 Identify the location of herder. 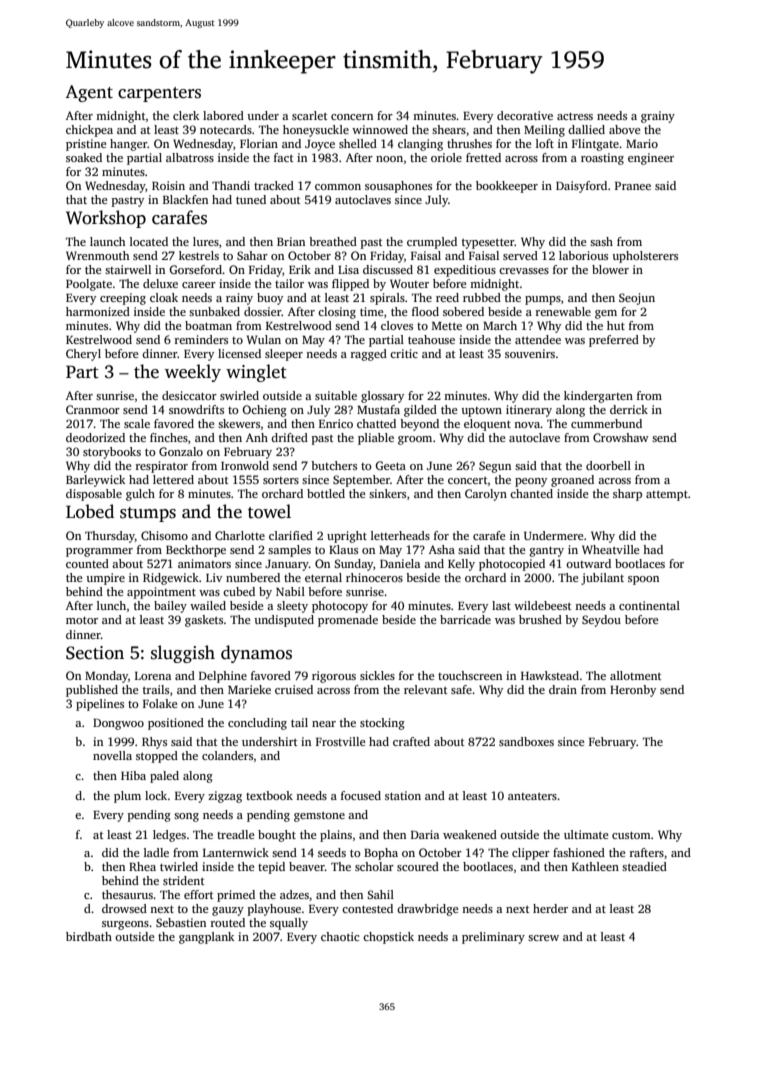
(550, 908).
